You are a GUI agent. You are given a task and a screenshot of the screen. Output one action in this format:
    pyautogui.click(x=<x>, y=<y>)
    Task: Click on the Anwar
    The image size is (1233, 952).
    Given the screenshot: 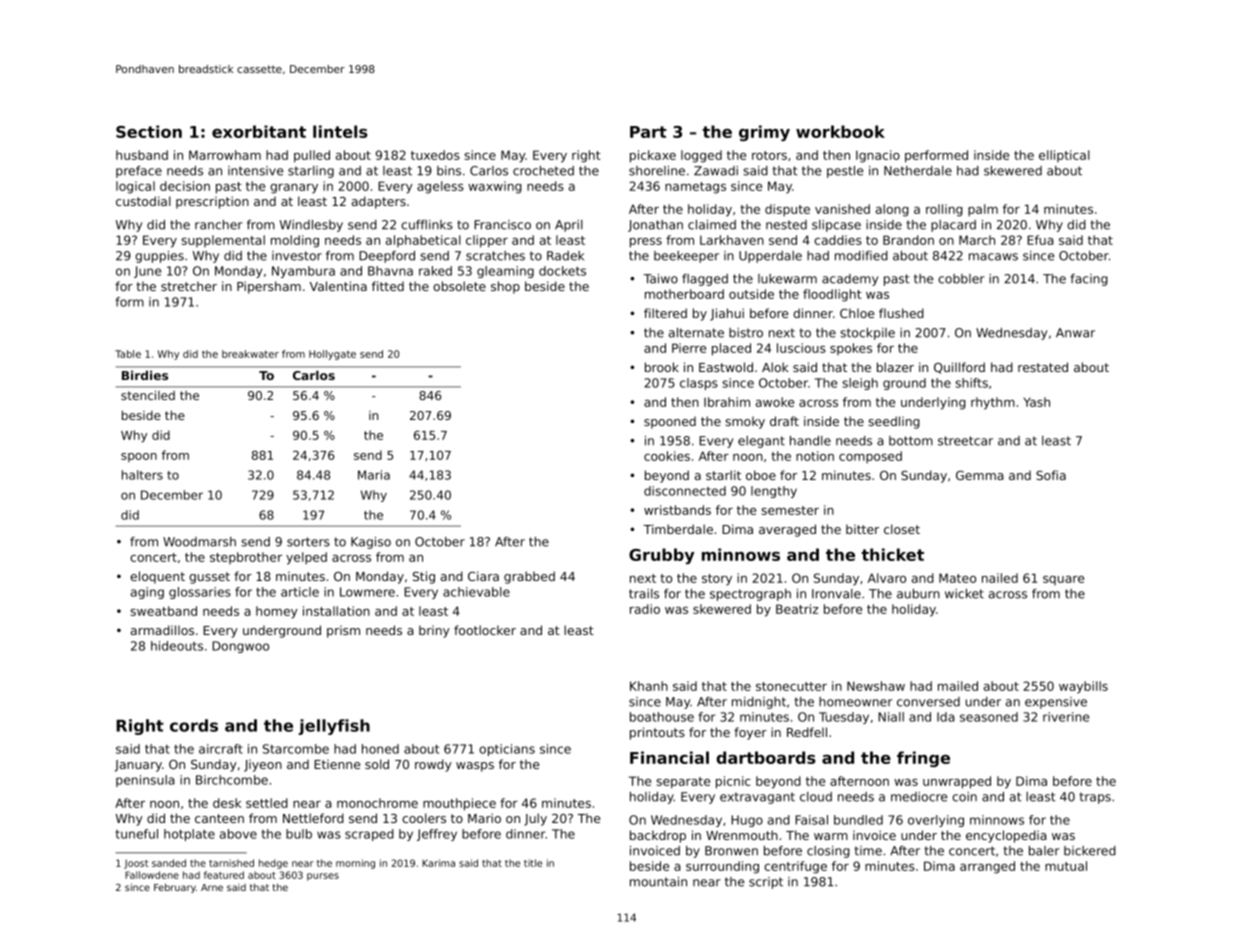 What is the action you would take?
    pyautogui.click(x=1075, y=333)
